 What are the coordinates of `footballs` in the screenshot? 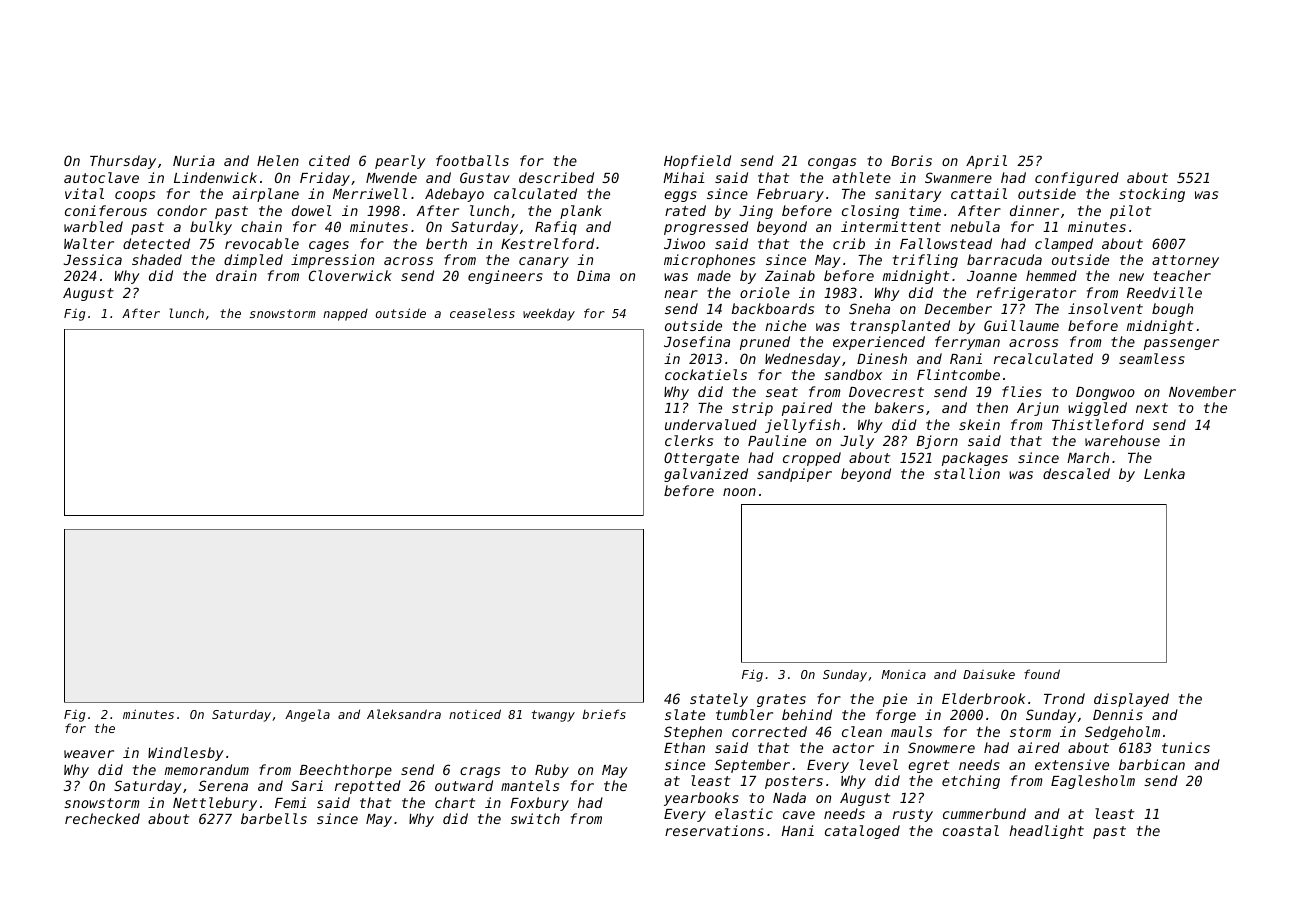 It's located at (472, 160).
